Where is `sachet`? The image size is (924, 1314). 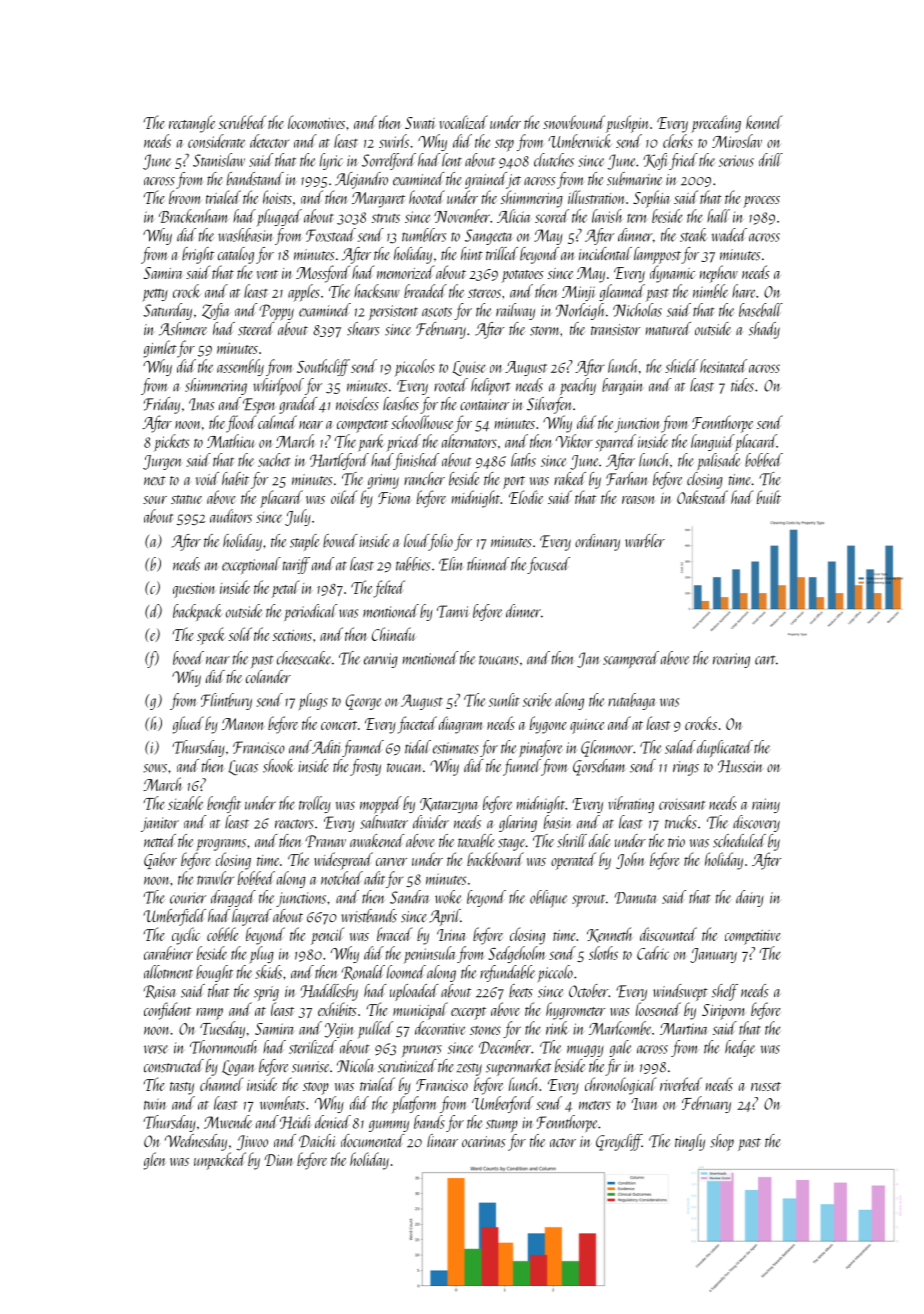
sachet is located at coordinates (274, 460).
